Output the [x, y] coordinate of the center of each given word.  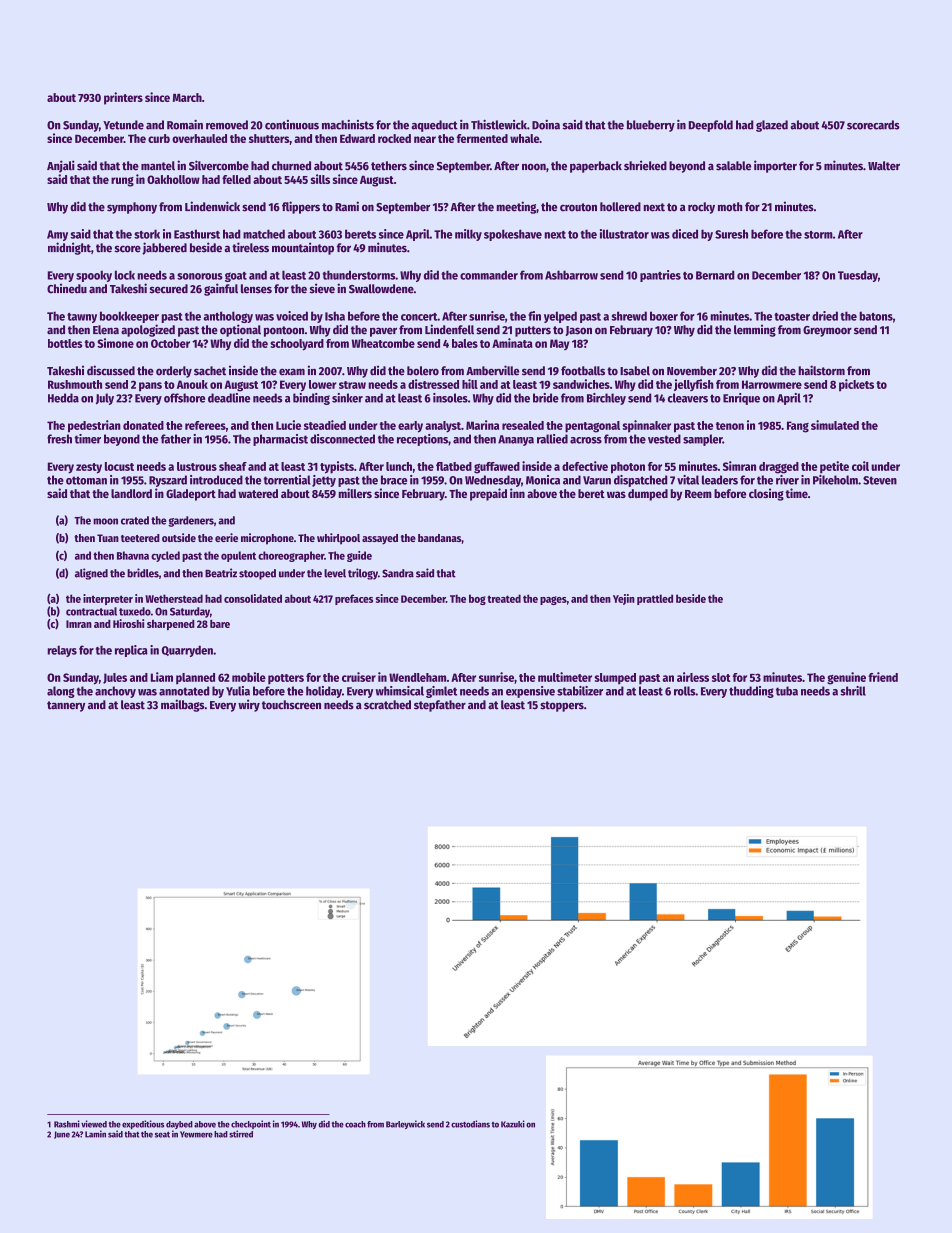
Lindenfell [449, 329]
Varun [597, 480]
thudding [751, 692]
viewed [94, 1124]
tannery [66, 706]
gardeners [191, 521]
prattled [655, 599]
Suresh [731, 234]
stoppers [562, 706]
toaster [792, 317]
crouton [578, 207]
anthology [228, 317]
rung [122, 182]
